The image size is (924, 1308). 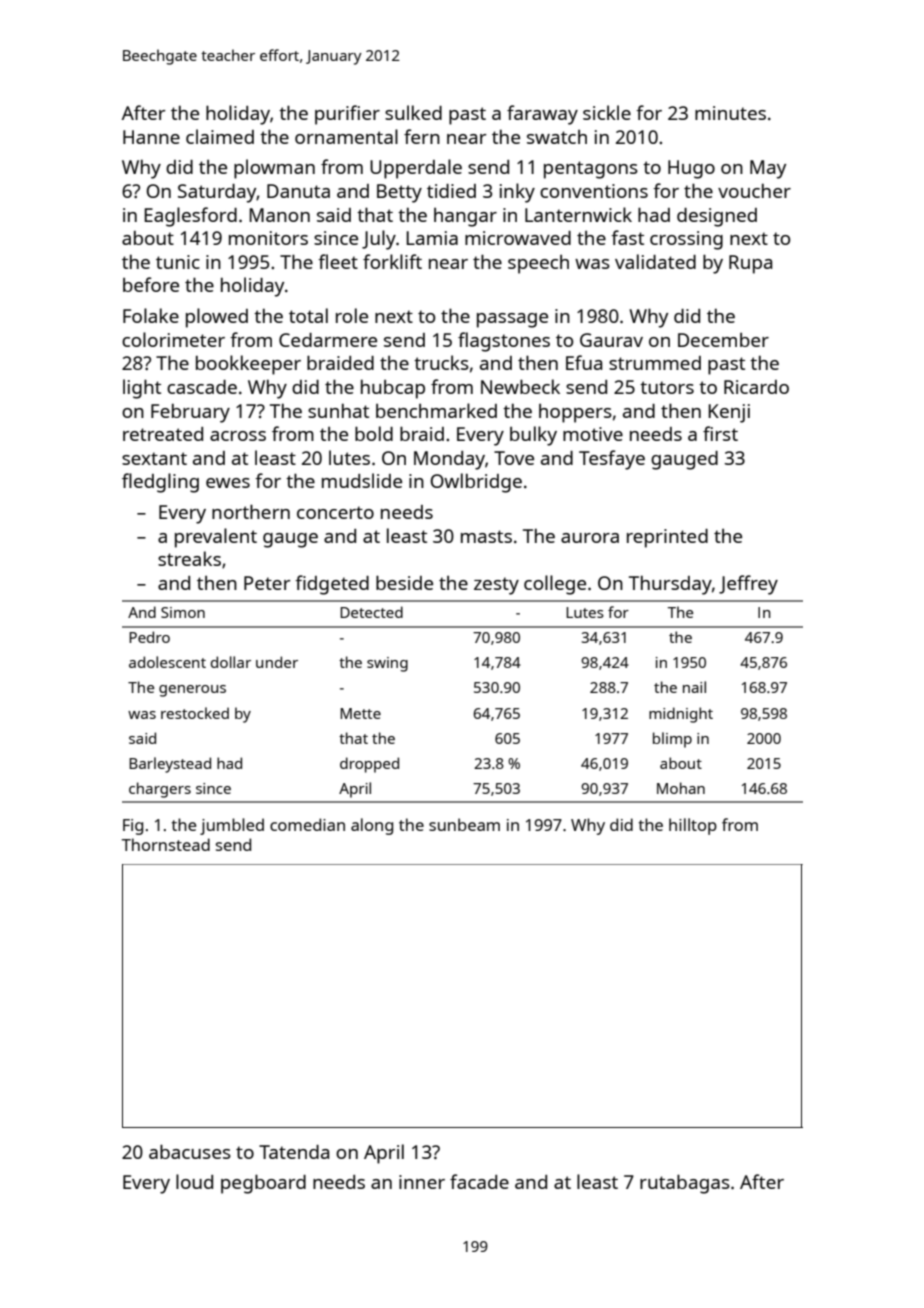 I want to click on sickle, so click(x=607, y=112).
